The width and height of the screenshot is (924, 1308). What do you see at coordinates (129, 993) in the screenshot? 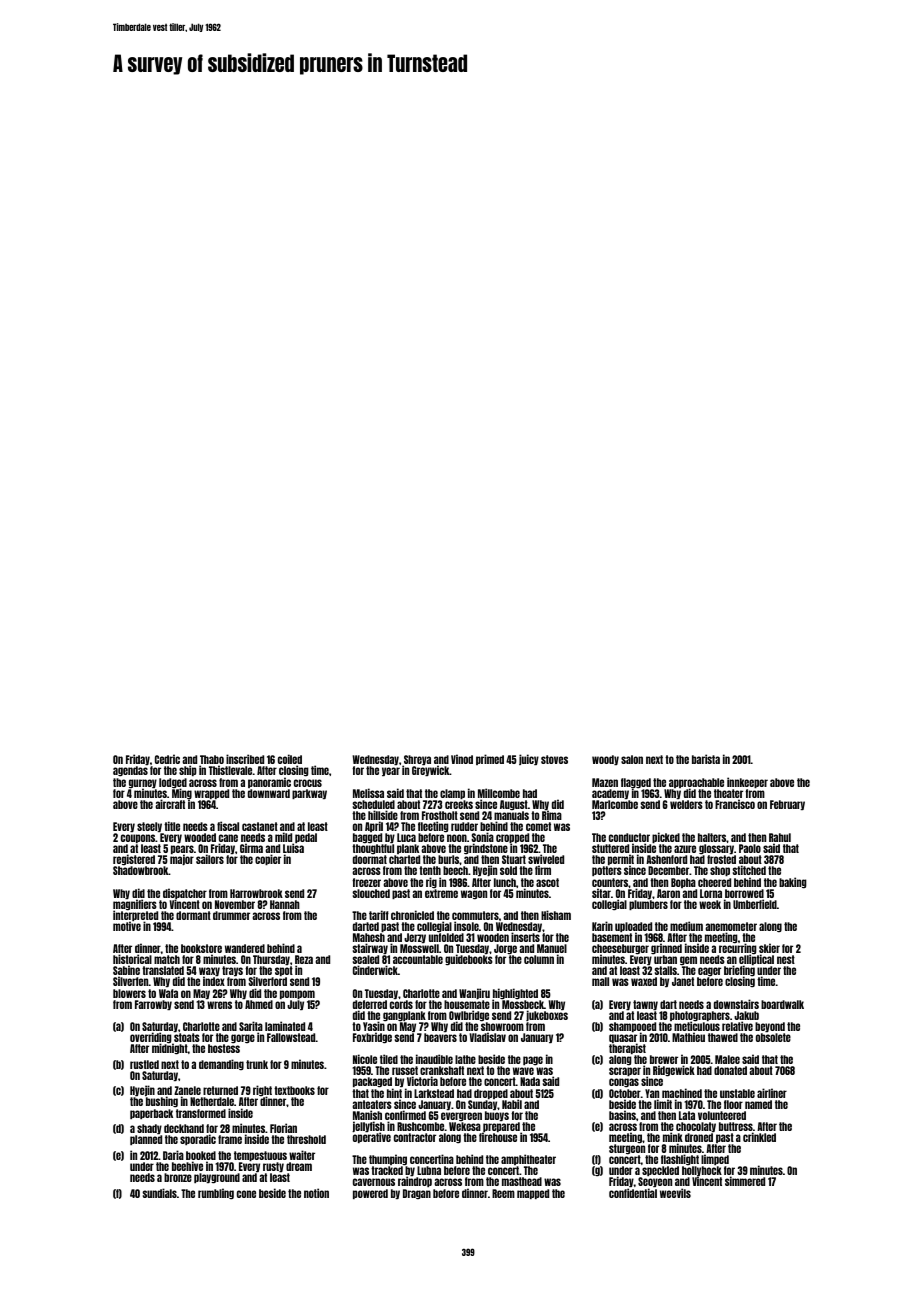
I see `blowers` at bounding box center [129, 993].
